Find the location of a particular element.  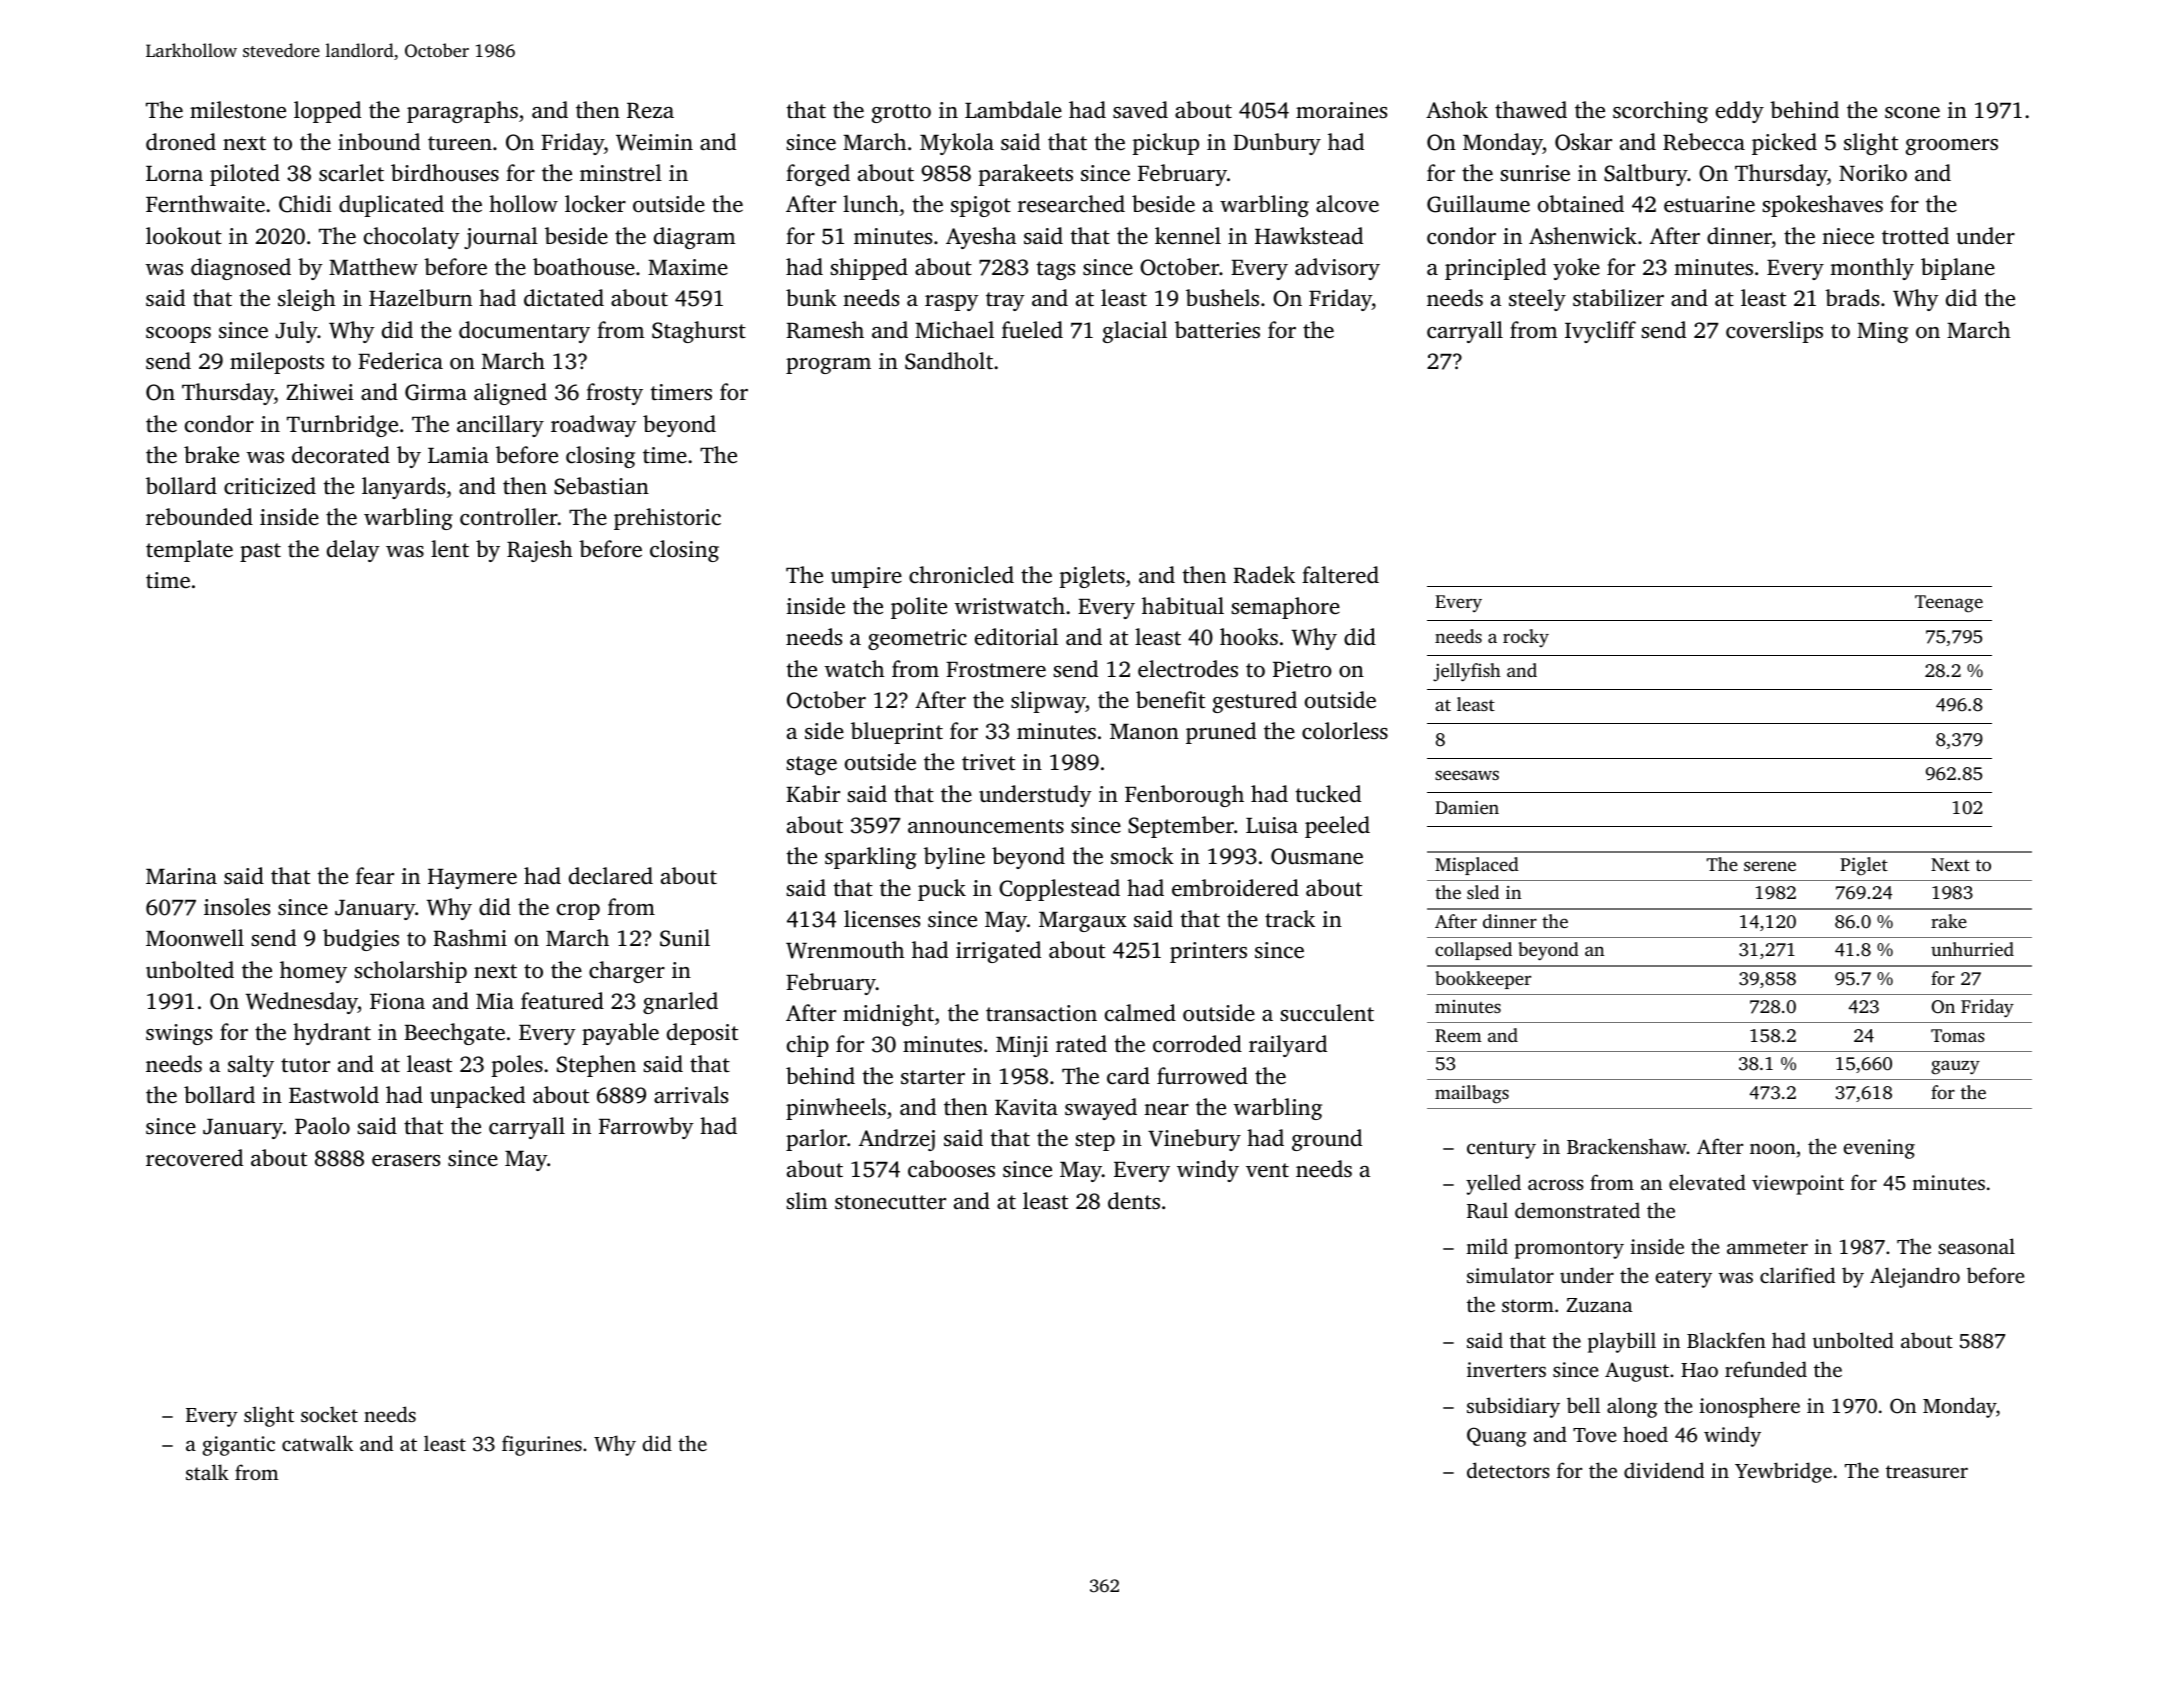

trotted is located at coordinates (1915, 236).
